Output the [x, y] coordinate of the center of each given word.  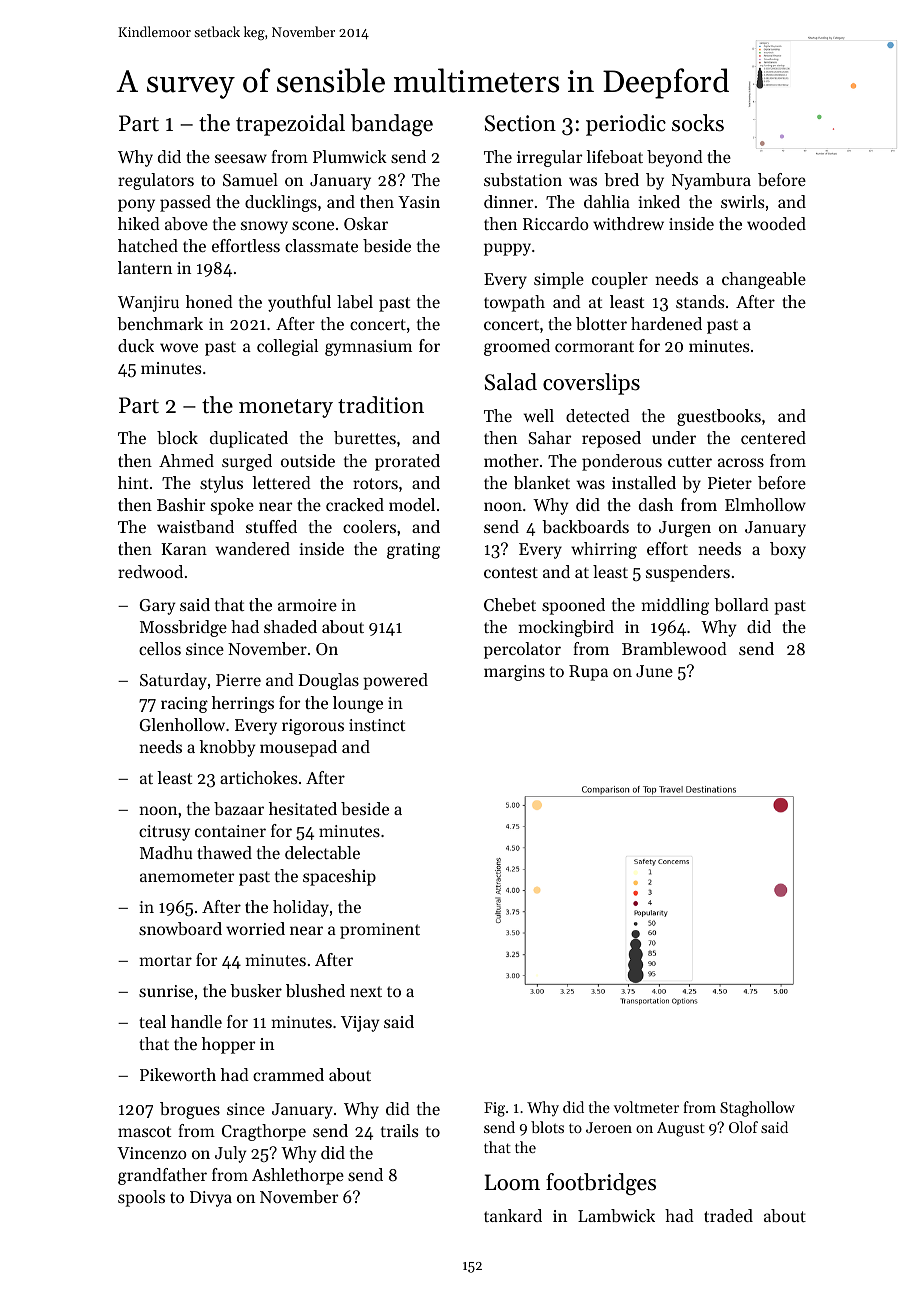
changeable [764, 280]
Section [520, 123]
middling [675, 606]
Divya [211, 1199]
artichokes [258, 777]
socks [698, 123]
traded [728, 1215]
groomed [517, 347]
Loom [512, 1182]
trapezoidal [290, 125]
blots [547, 1127]
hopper [228, 1045]
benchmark [160, 323]
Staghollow [757, 1109]
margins [514, 673]
